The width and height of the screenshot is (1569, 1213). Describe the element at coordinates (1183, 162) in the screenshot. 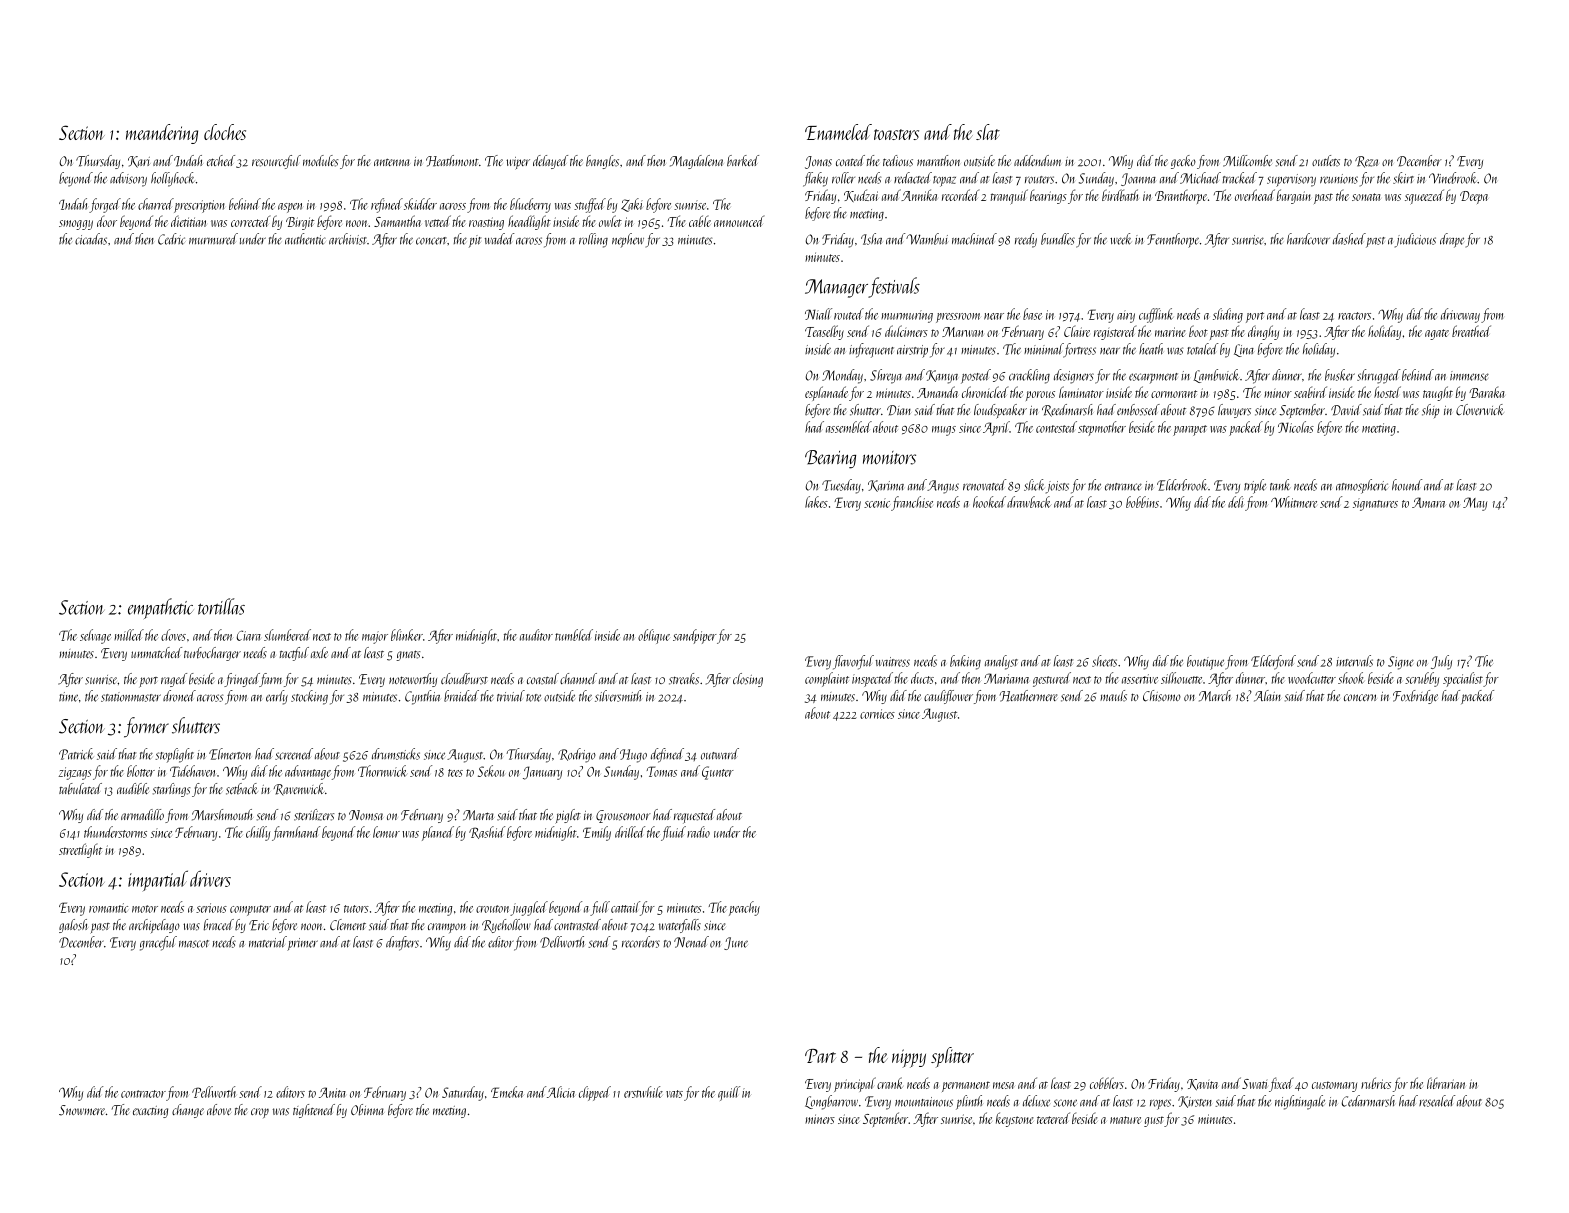

I see `gecko` at that location.
